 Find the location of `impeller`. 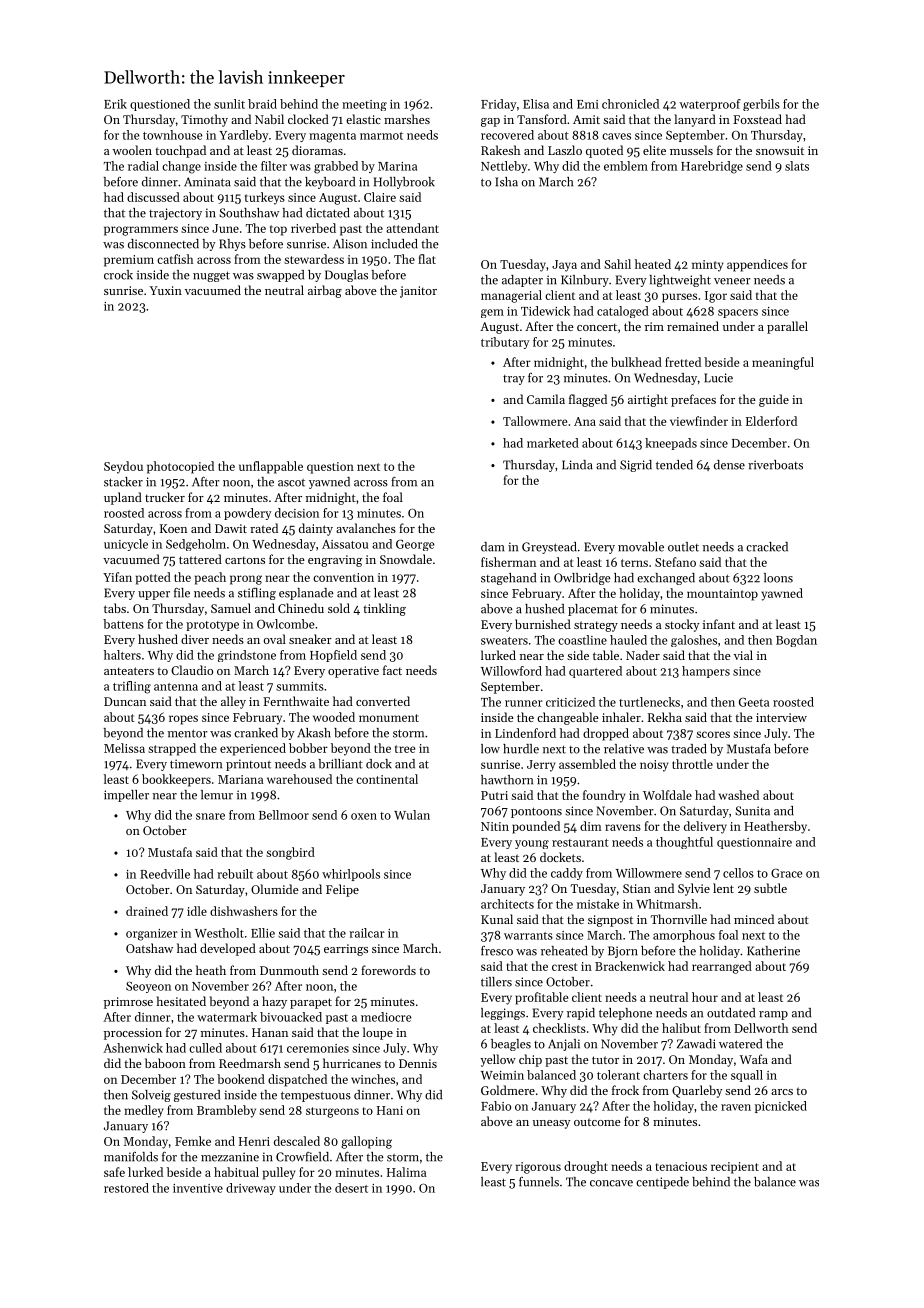

impeller is located at coordinates (126, 796).
